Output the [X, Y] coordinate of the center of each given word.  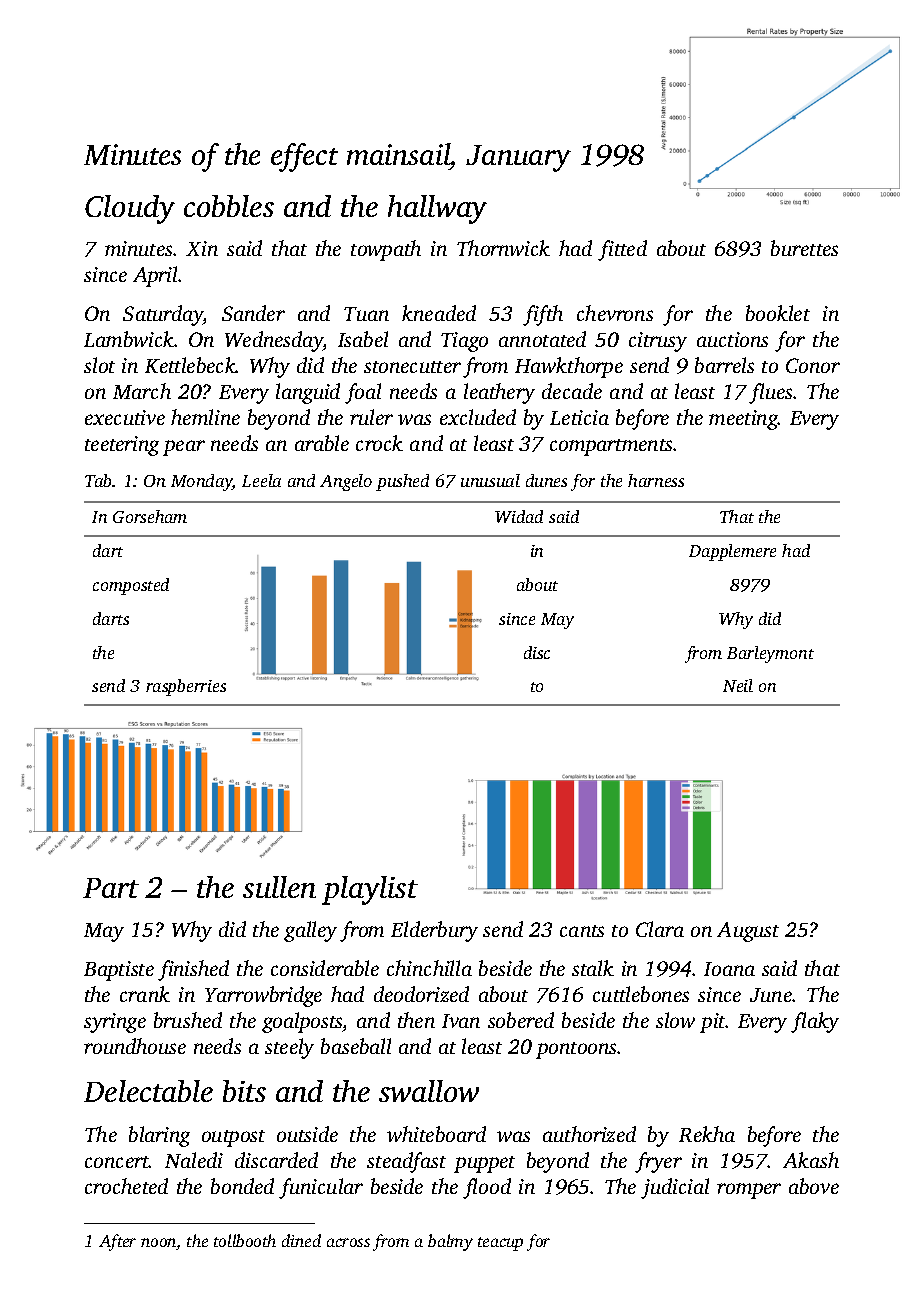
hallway [437, 209]
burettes [804, 248]
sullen [279, 887]
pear [184, 448]
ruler [371, 417]
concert [117, 1162]
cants [582, 931]
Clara [660, 929]
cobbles [229, 206]
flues [771, 393]
